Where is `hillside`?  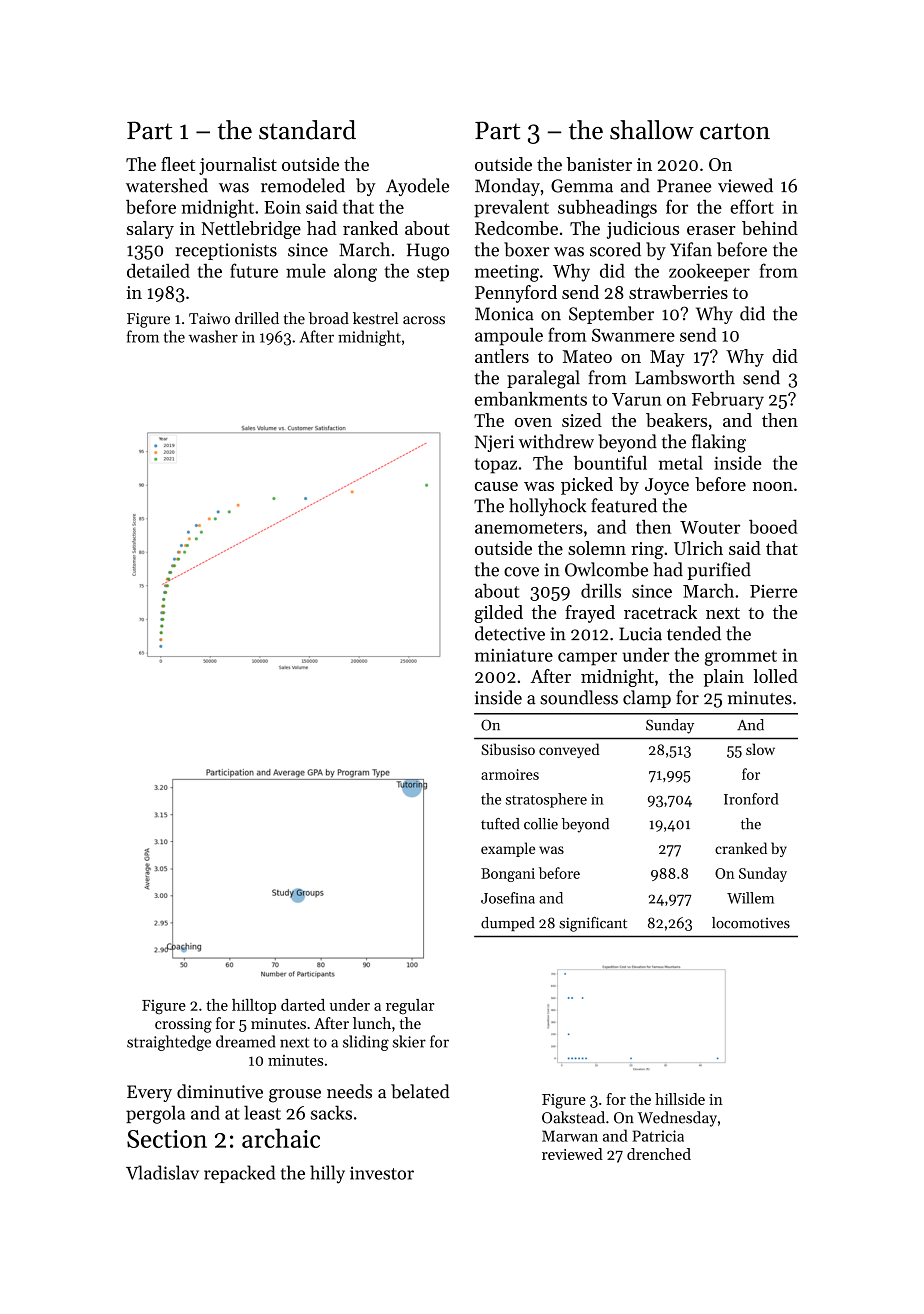 hillside is located at coordinates (680, 1099).
